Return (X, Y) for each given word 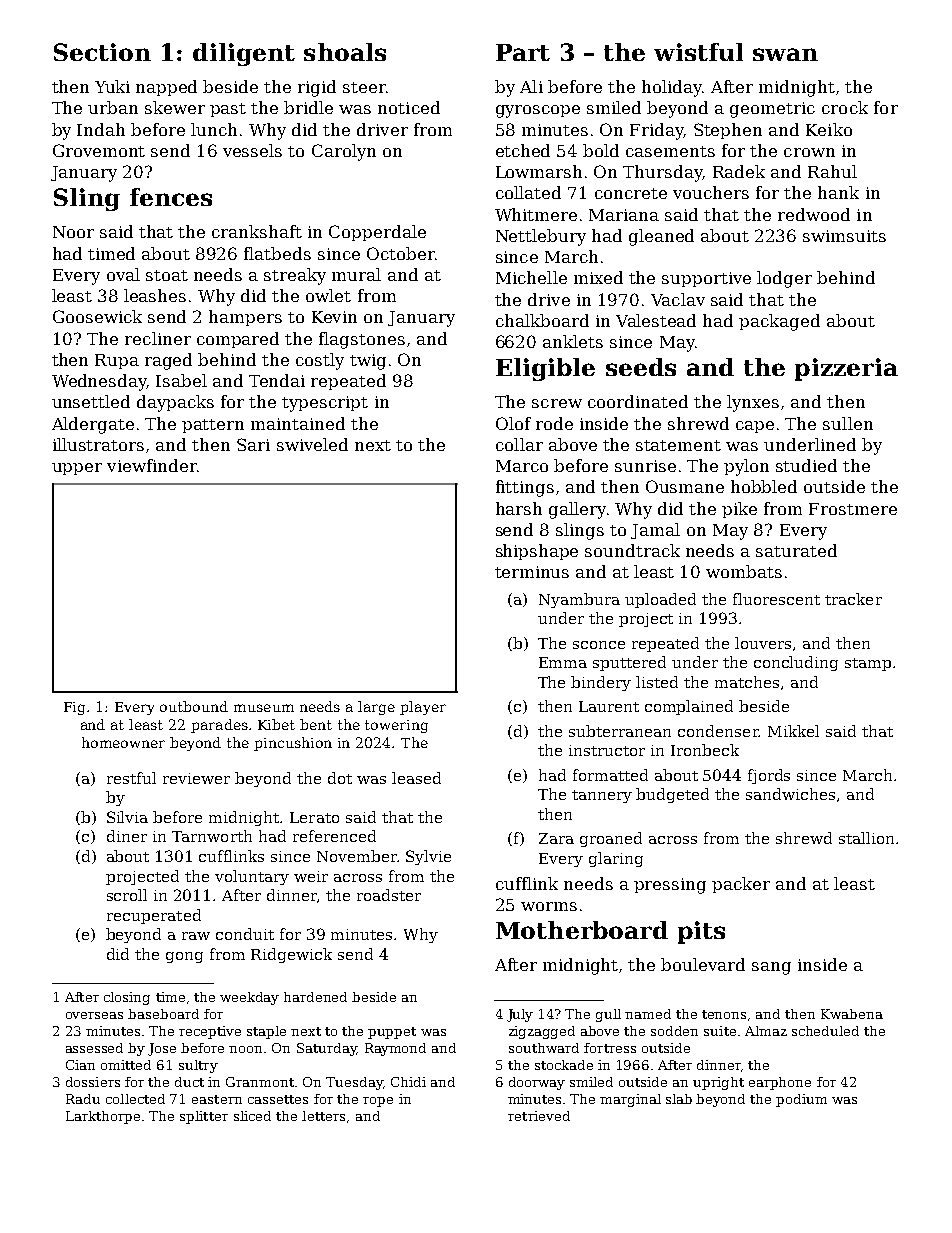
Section (102, 52)
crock (845, 107)
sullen (848, 423)
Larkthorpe (103, 1117)
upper (77, 469)
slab (679, 1099)
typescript (325, 404)
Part (523, 52)
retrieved (539, 1116)
